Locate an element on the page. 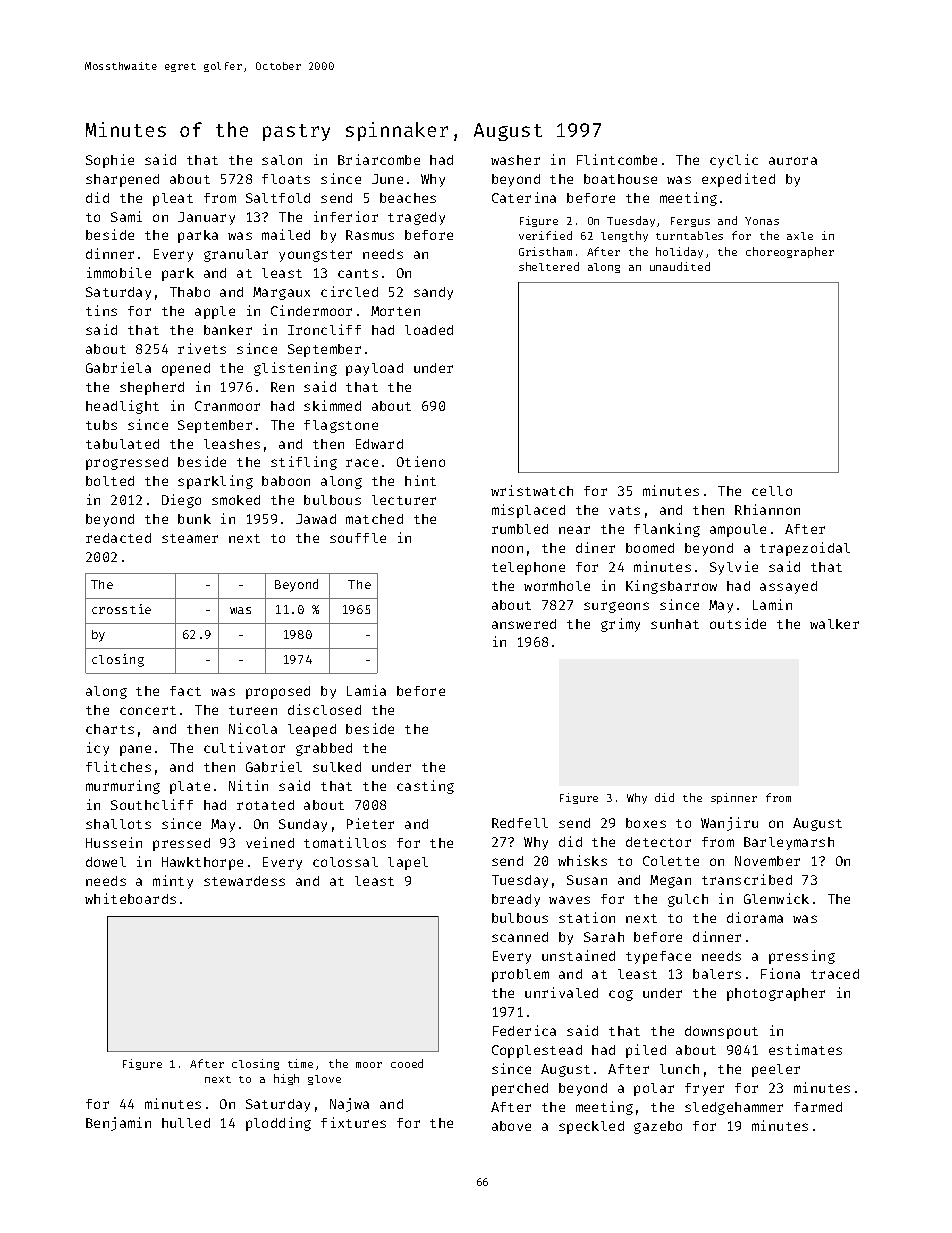  Sylvie is located at coordinates (734, 568).
